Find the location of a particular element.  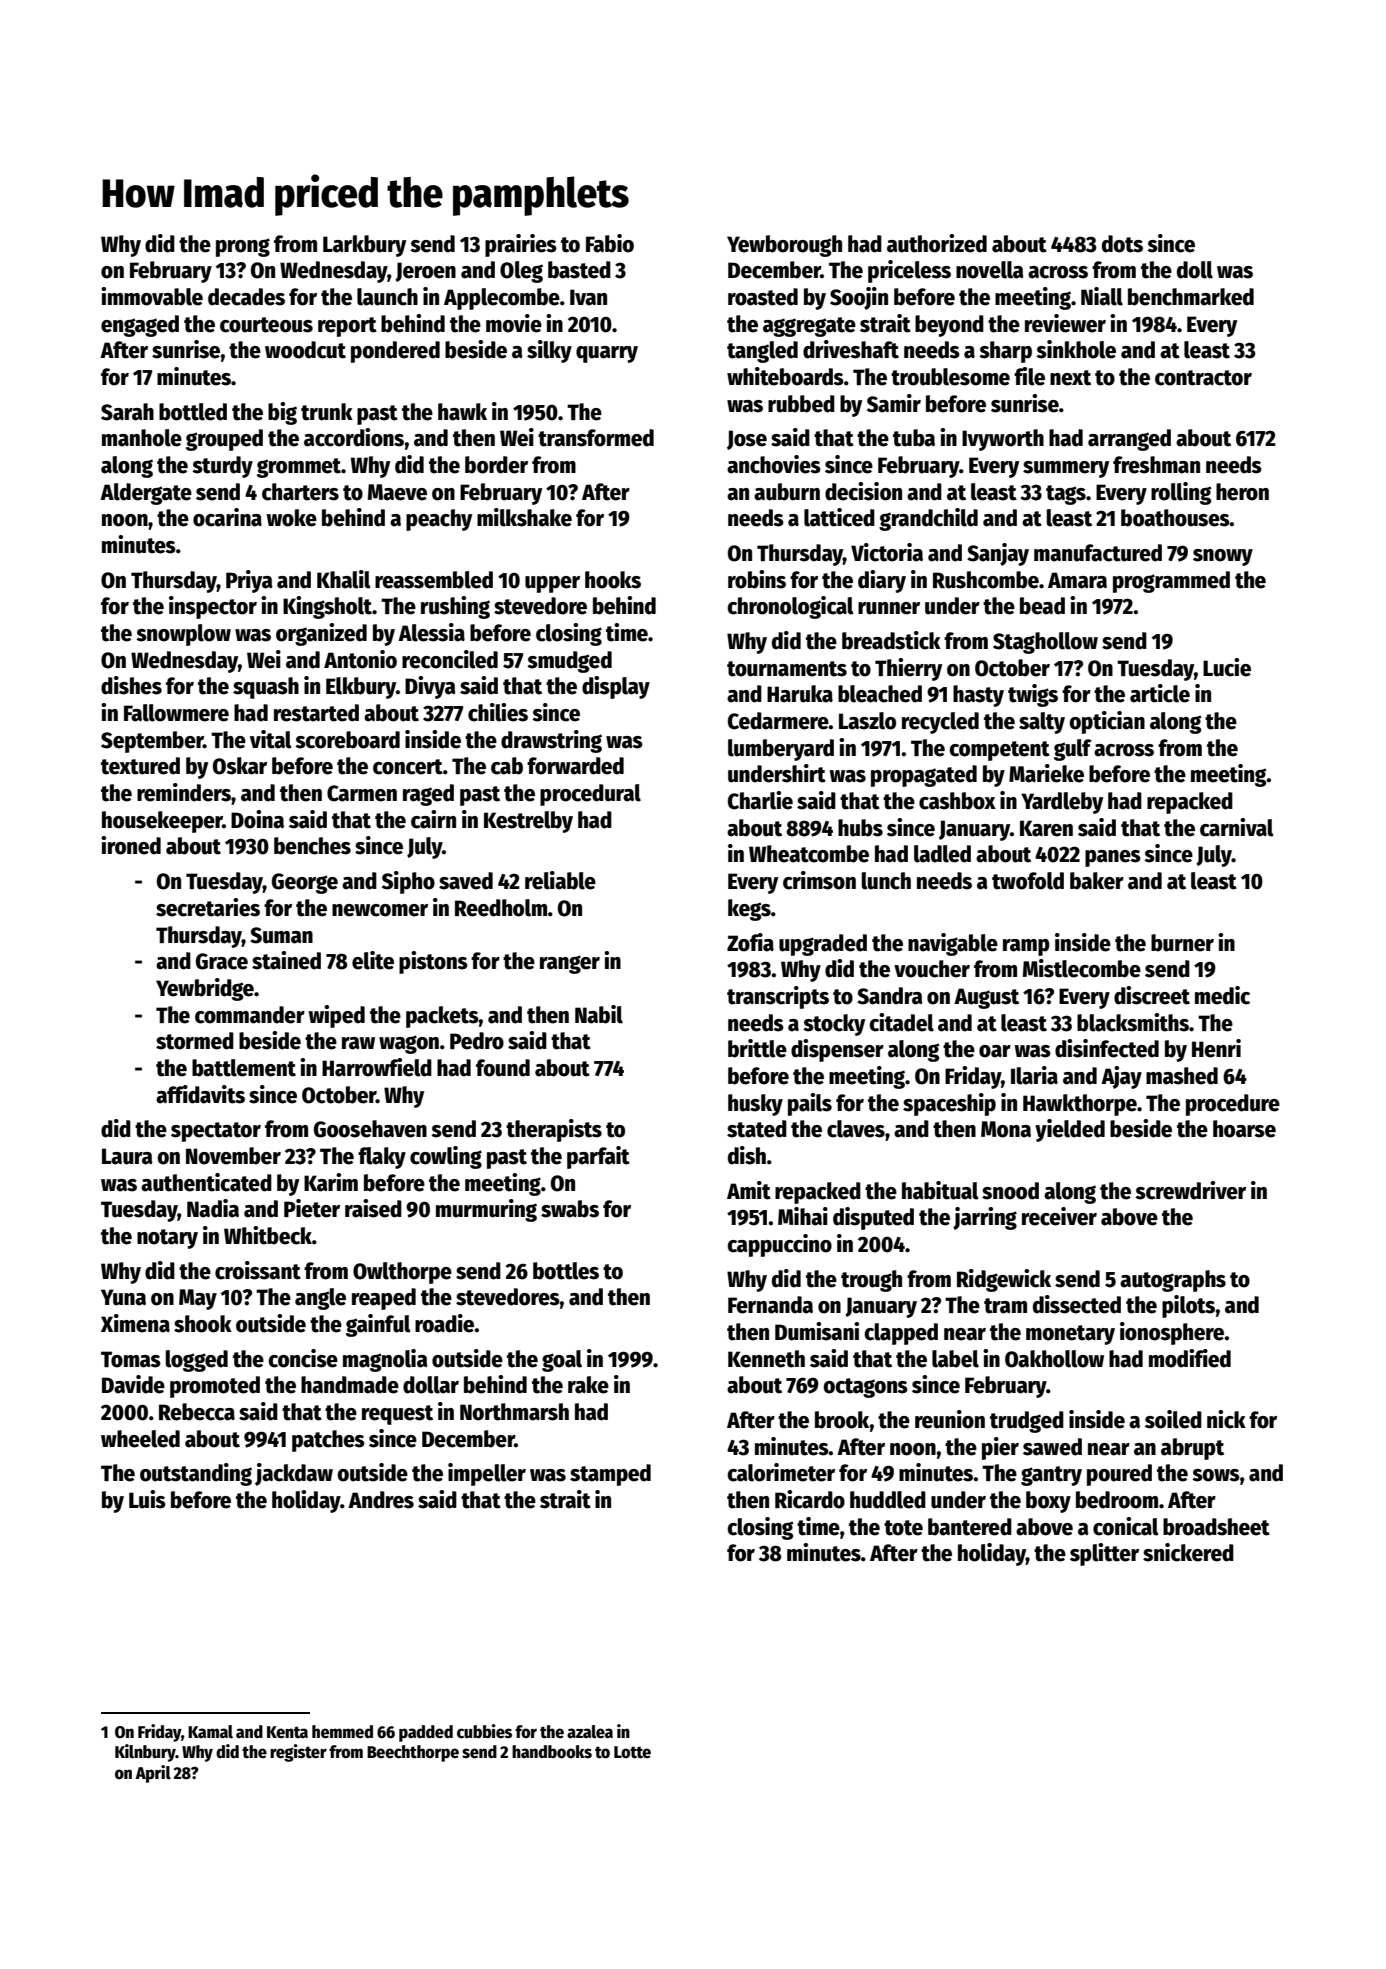

ironed is located at coordinates (131, 845).
